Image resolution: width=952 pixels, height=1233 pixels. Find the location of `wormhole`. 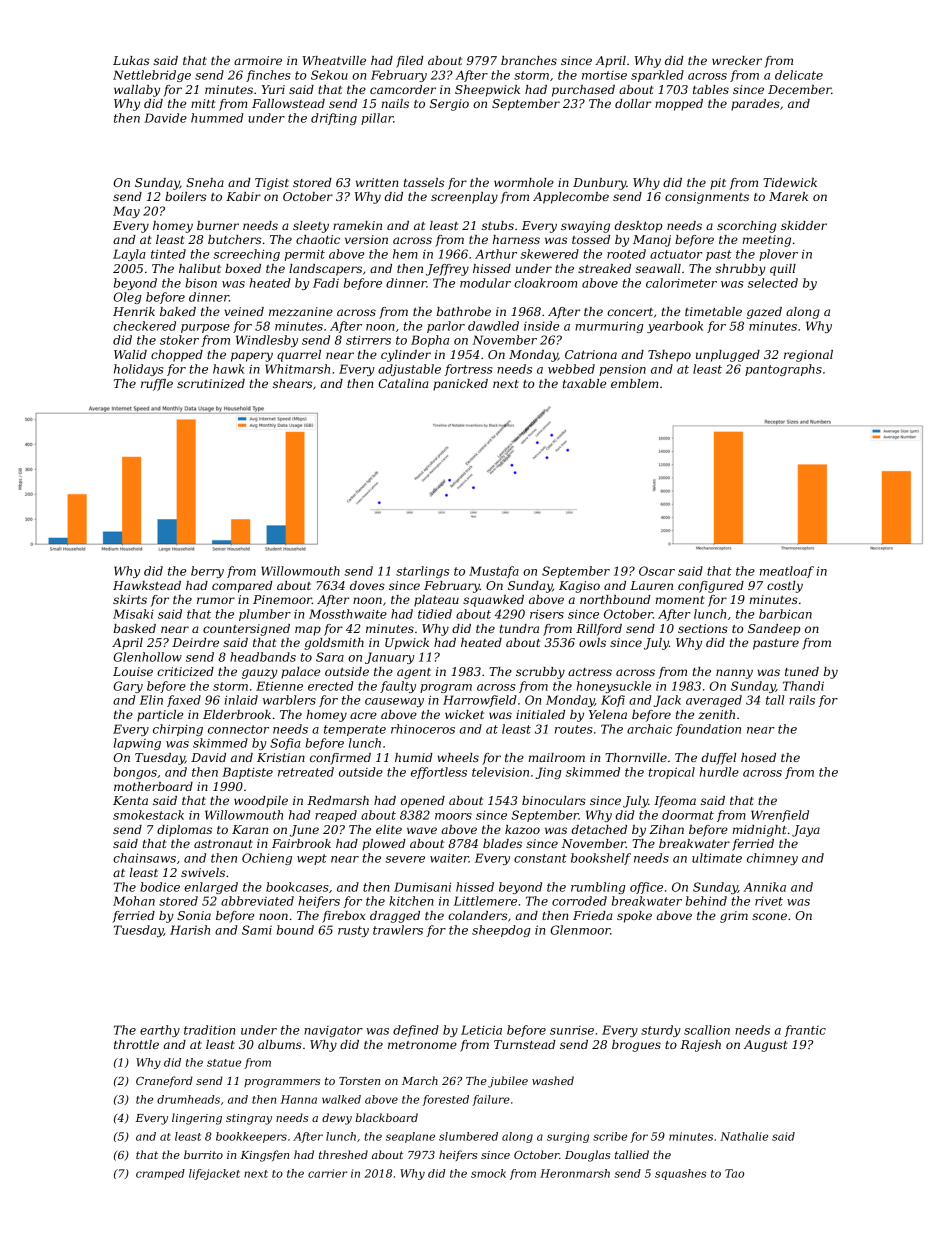

wormhole is located at coordinates (524, 182).
